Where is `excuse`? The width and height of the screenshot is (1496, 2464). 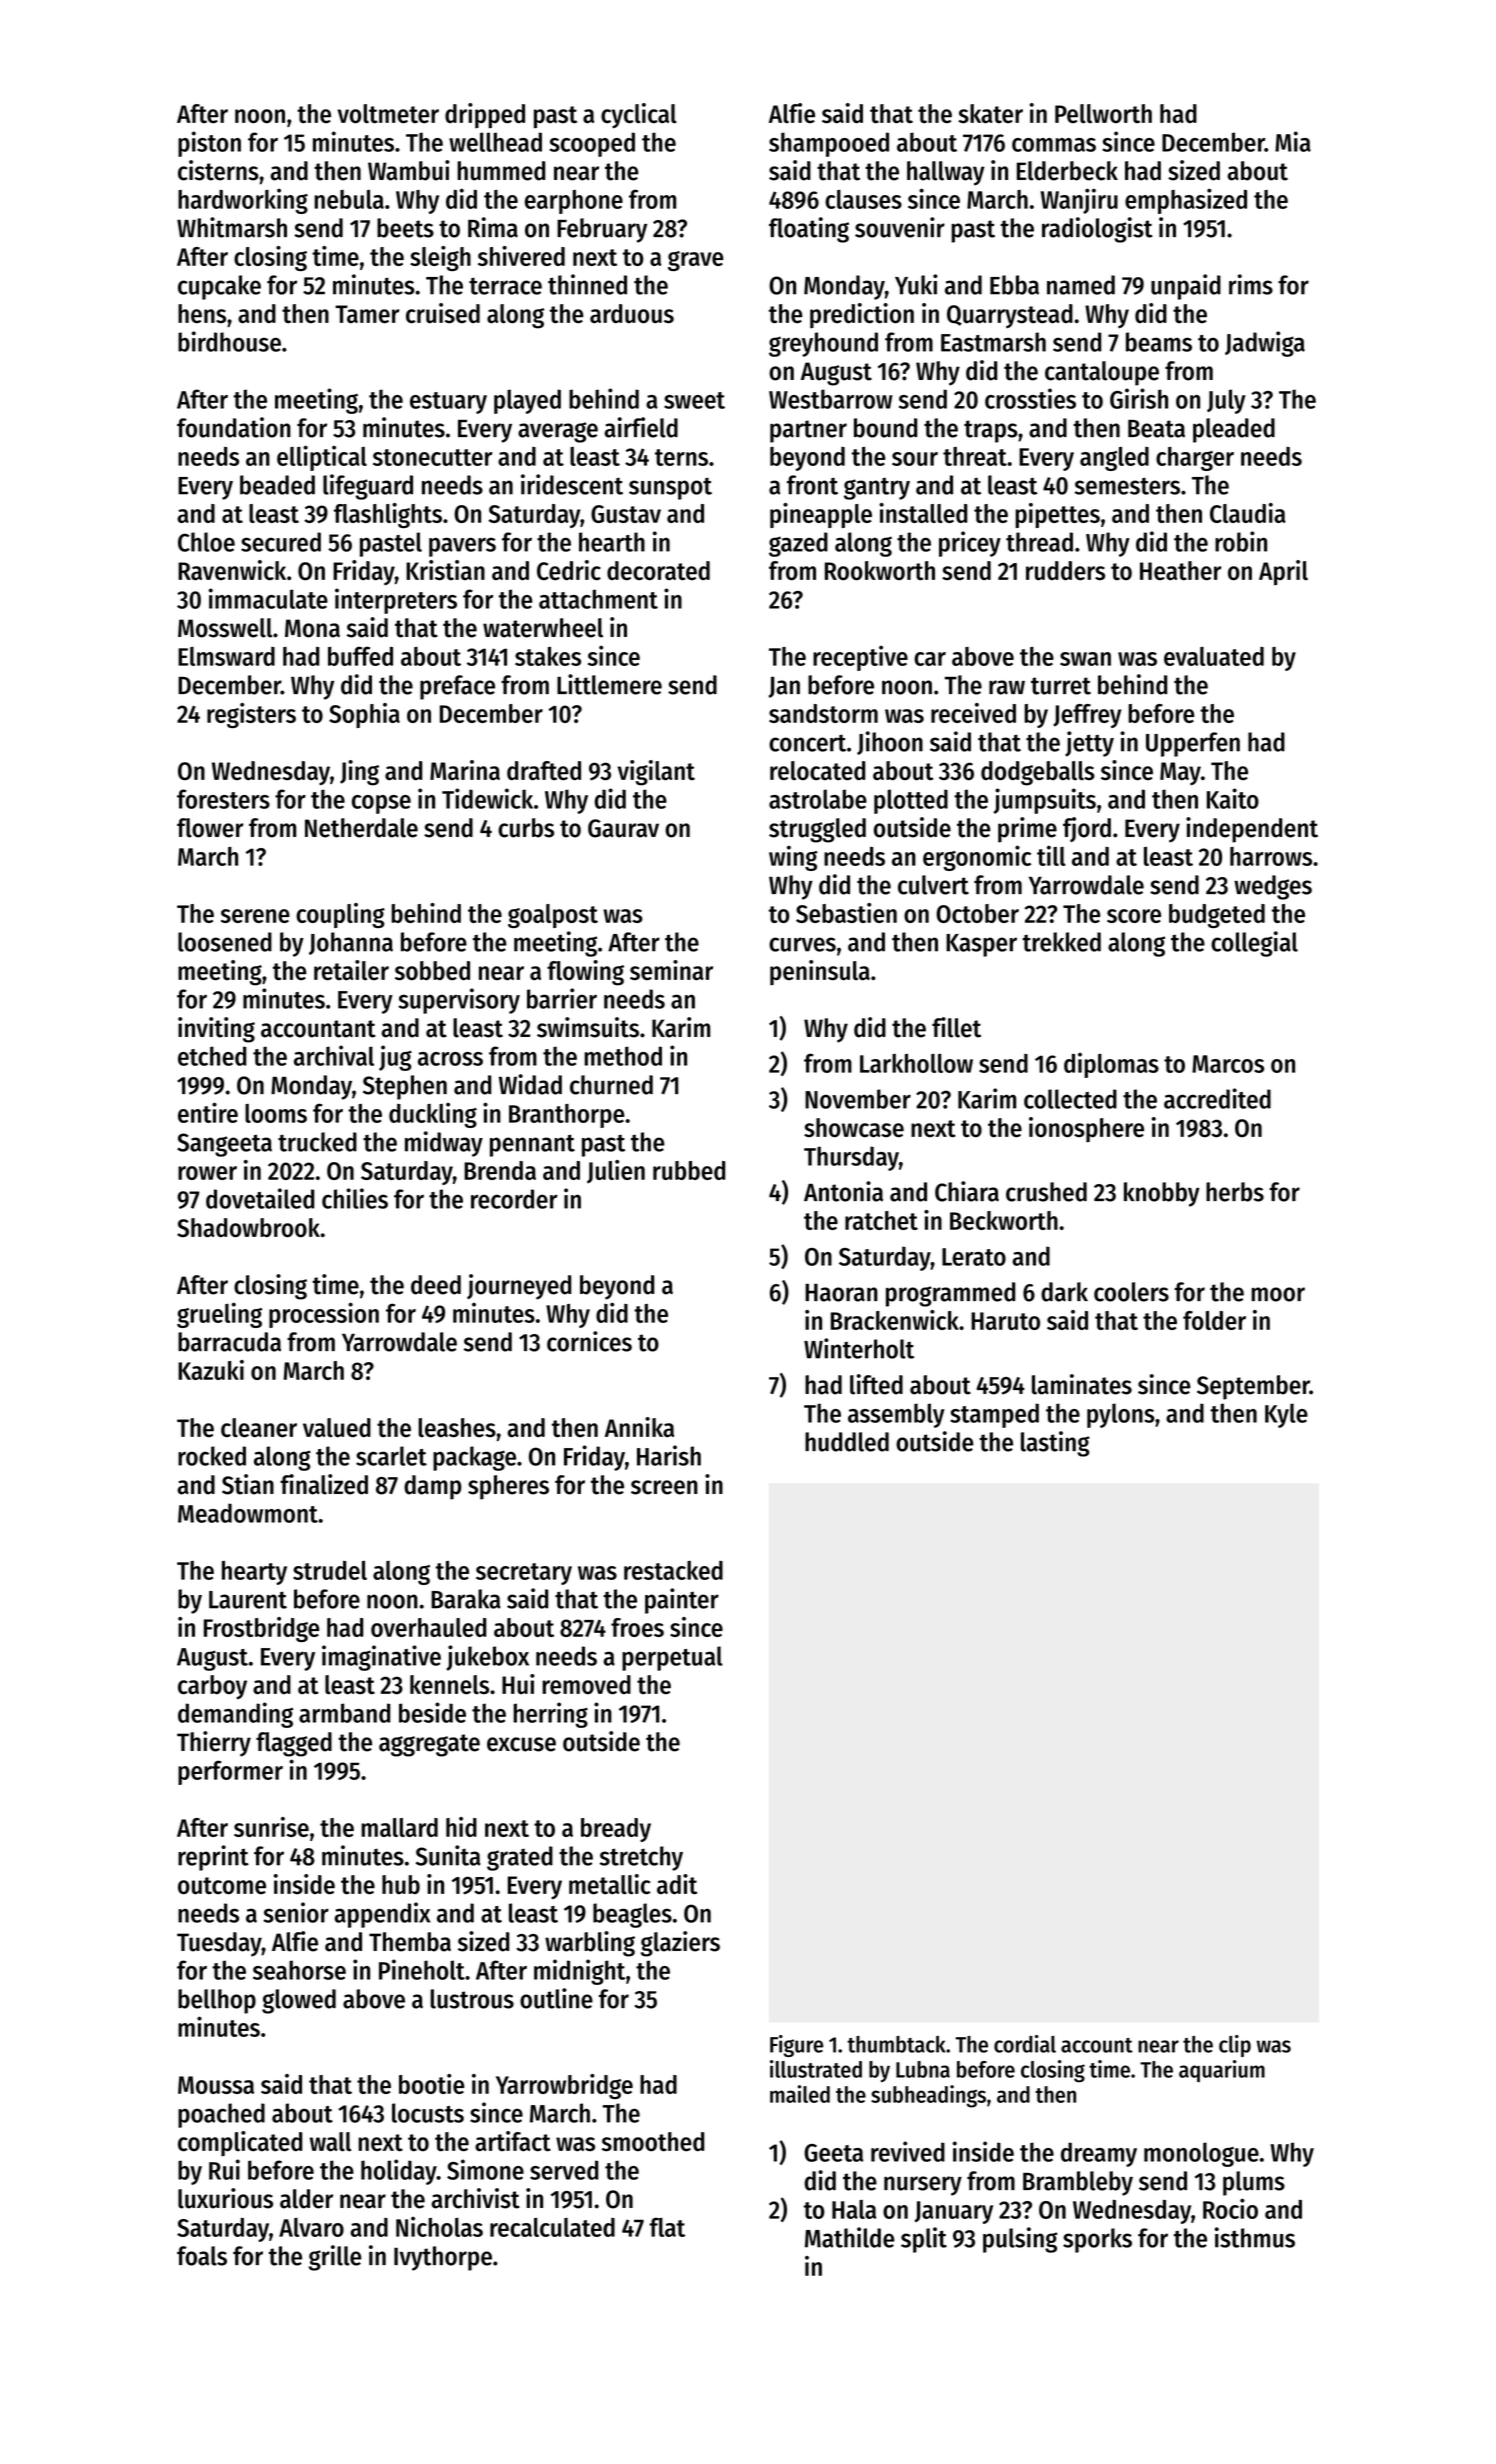 excuse is located at coordinates (521, 1744).
